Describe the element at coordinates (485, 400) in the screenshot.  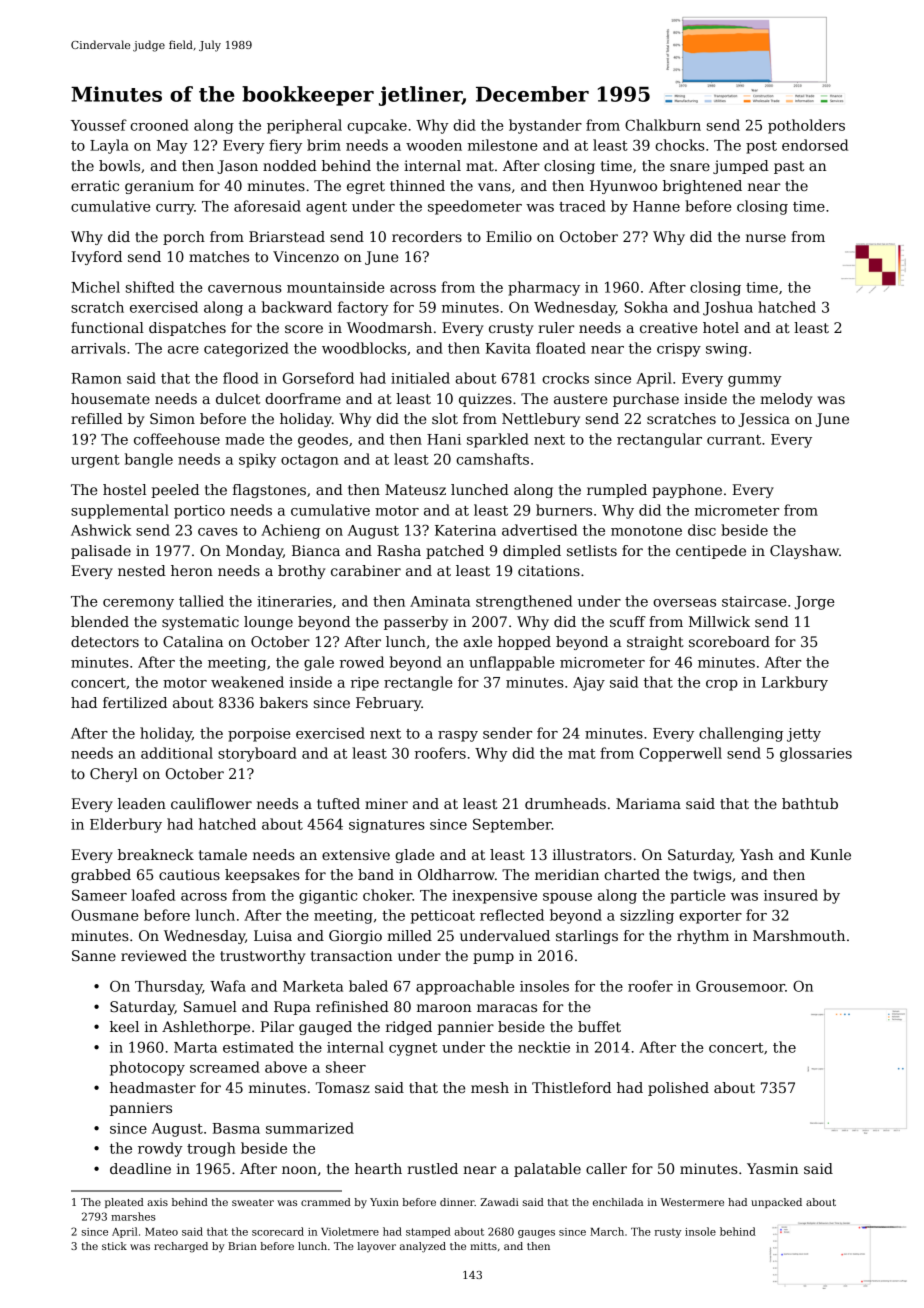
I see `quizzes` at that location.
